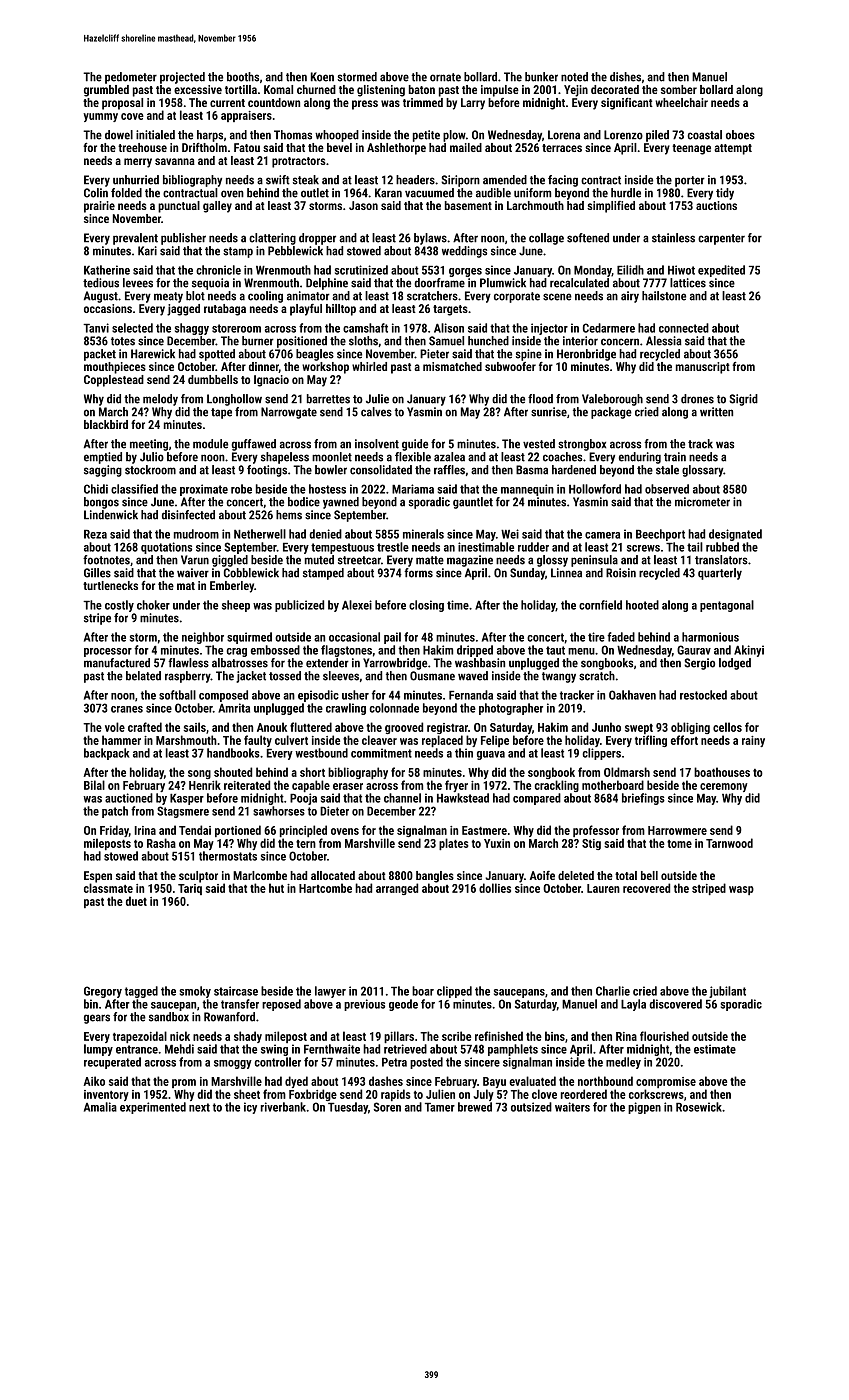  What do you see at coordinates (454, 992) in the image?
I see `clipped` at bounding box center [454, 992].
